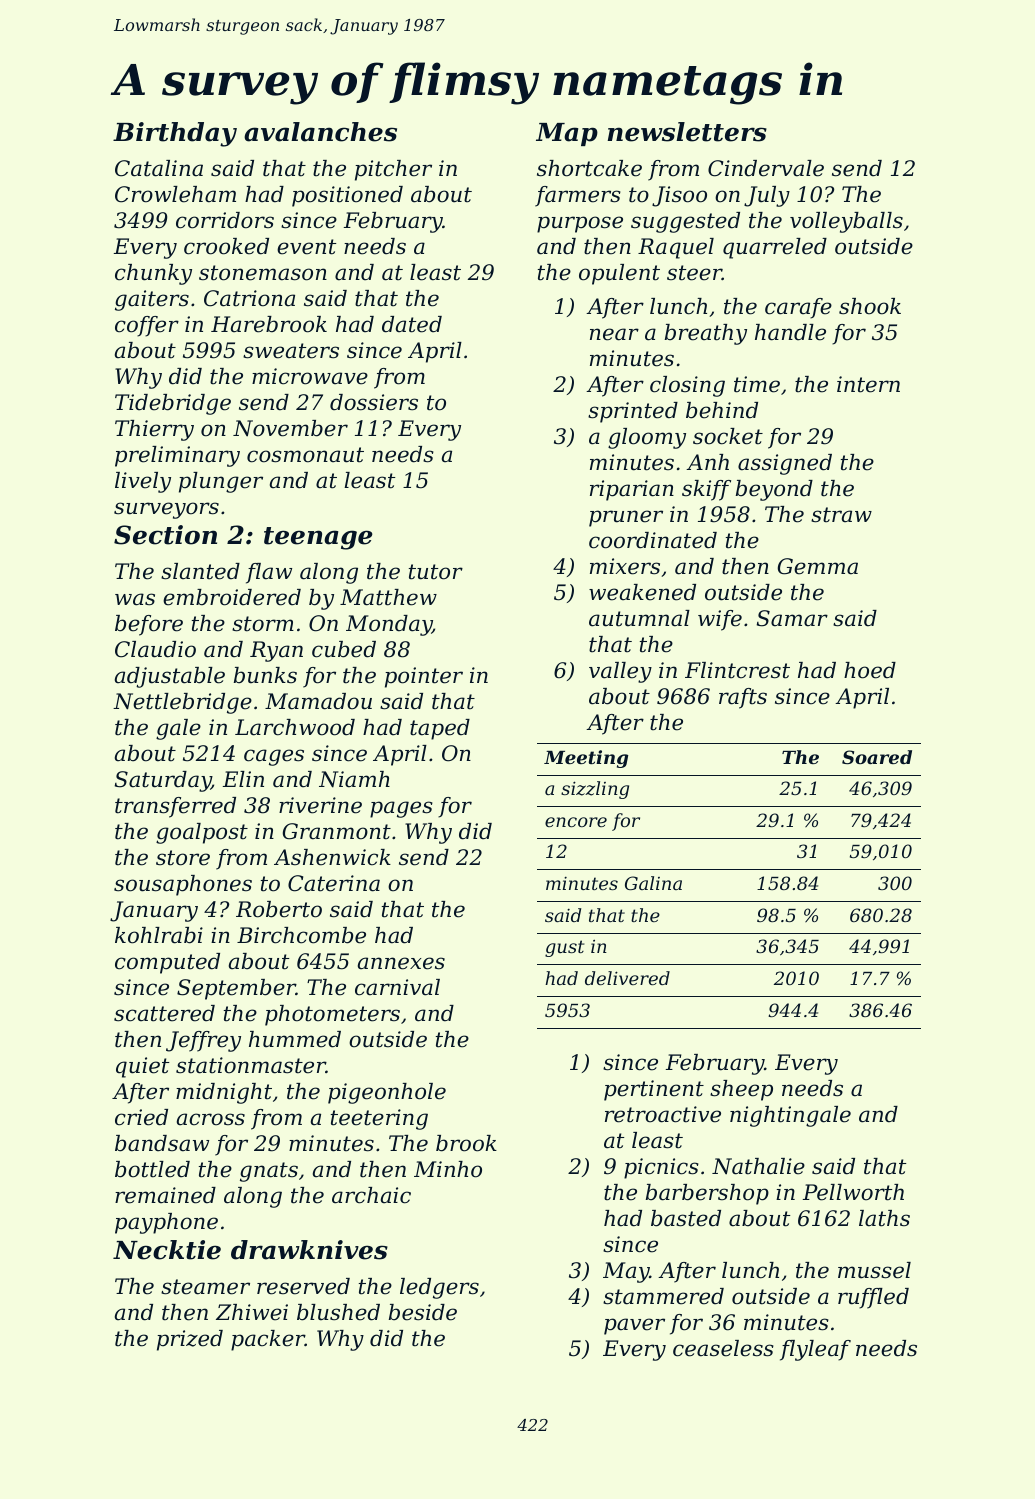 Image resolution: width=1035 pixels, height=1499 pixels. I want to click on beside, so click(423, 1312).
